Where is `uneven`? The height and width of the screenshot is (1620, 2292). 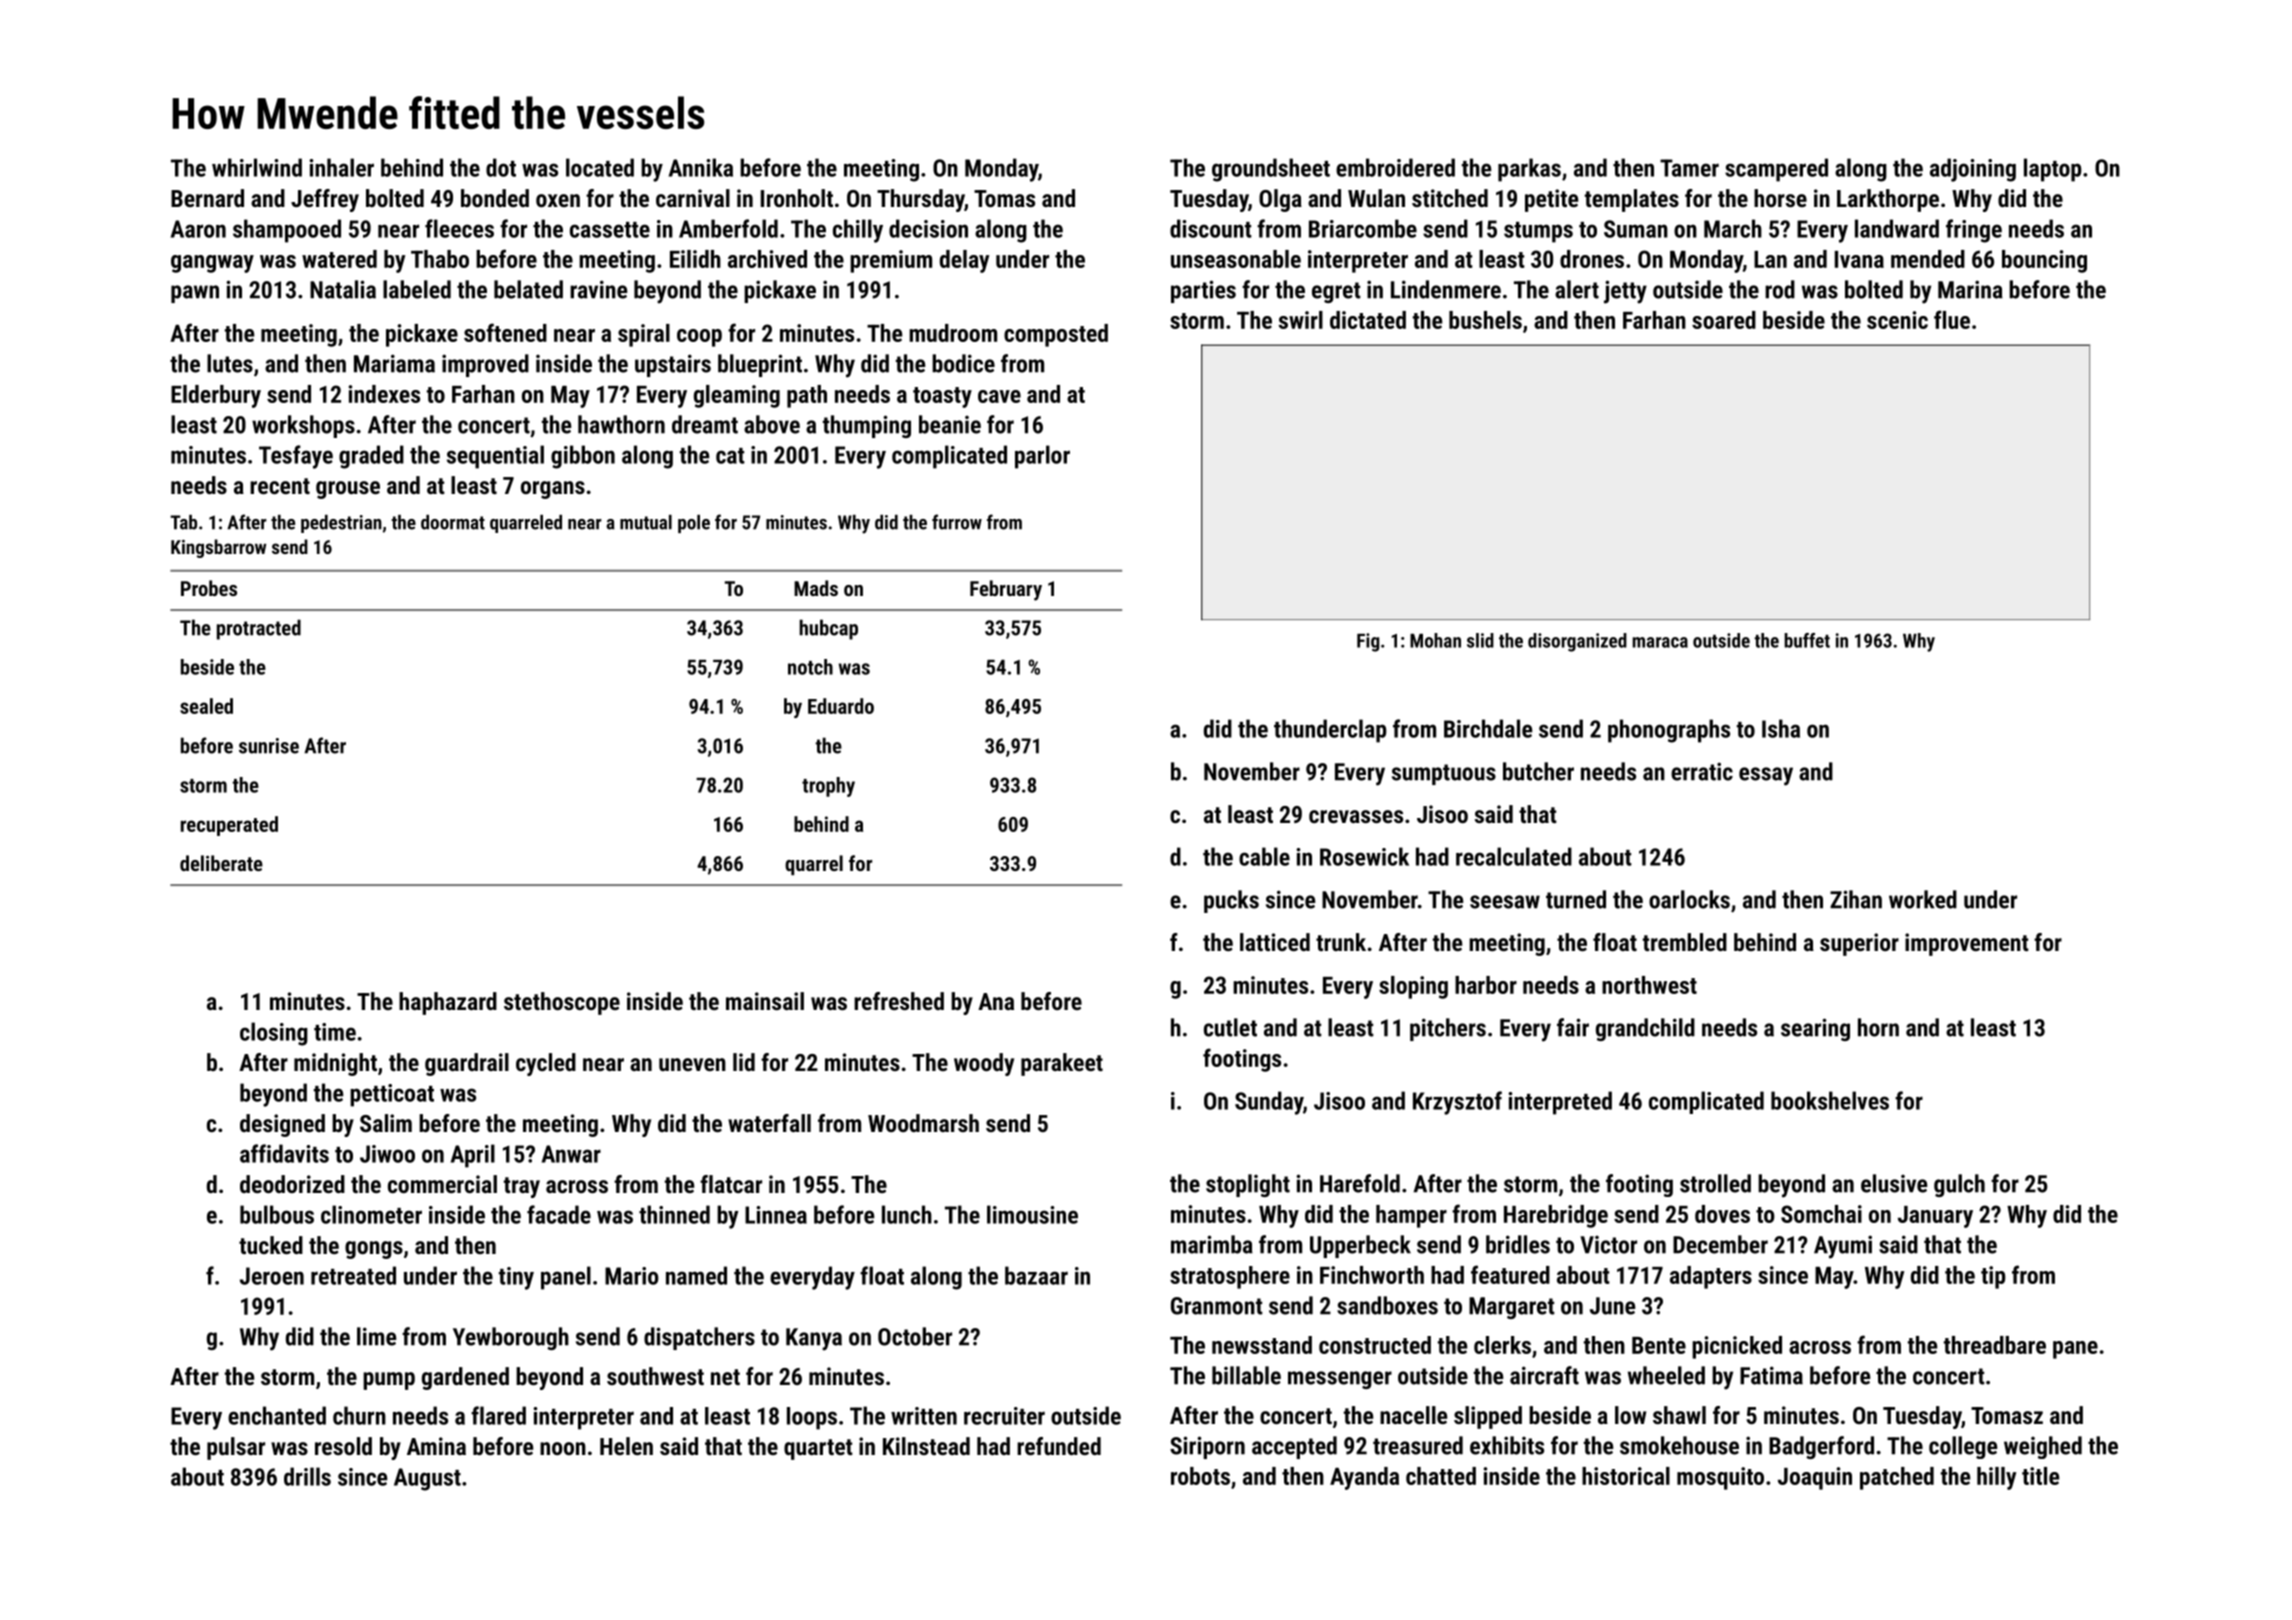
uneven is located at coordinates (692, 1064).
